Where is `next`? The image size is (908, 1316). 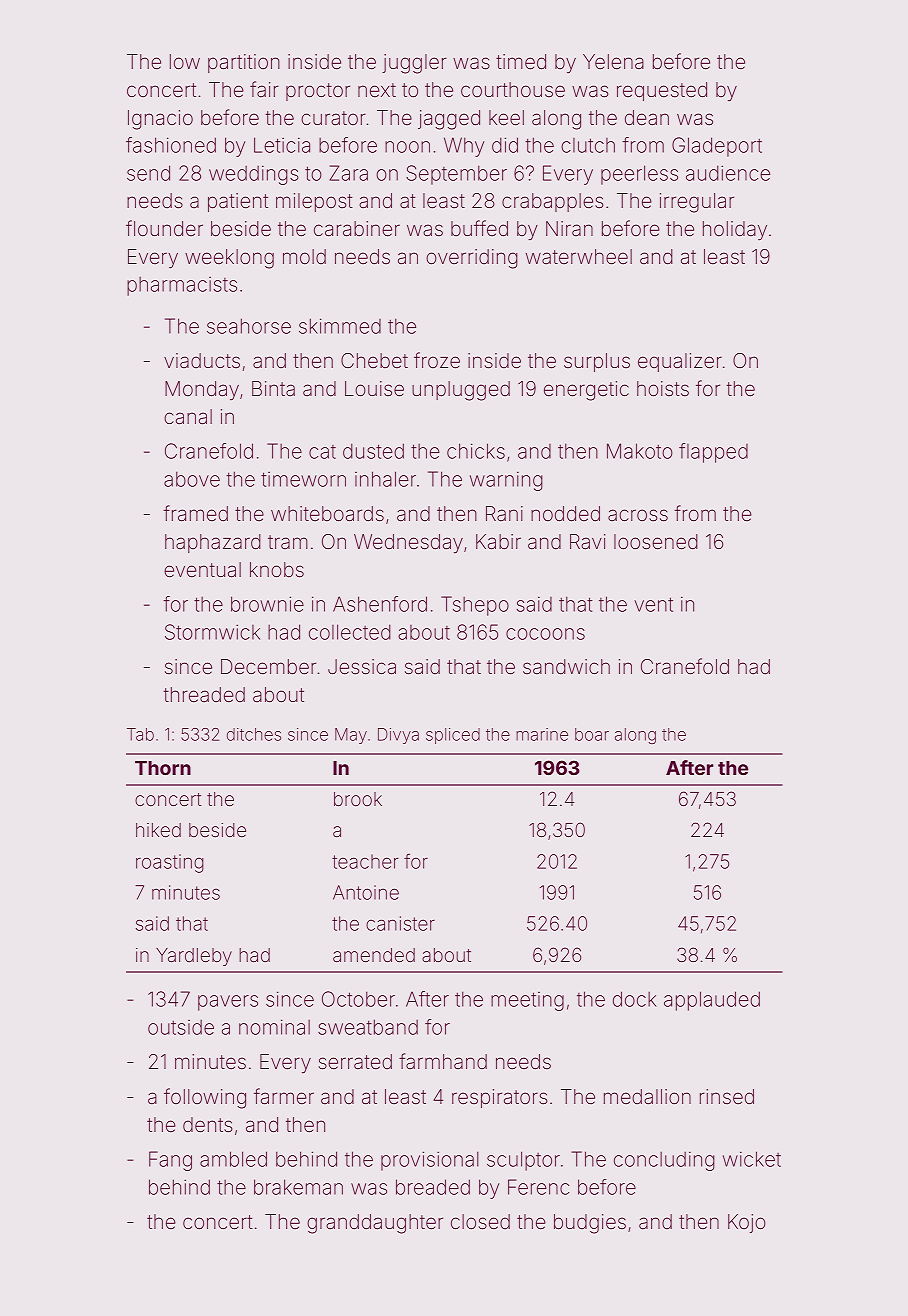 next is located at coordinates (377, 90).
